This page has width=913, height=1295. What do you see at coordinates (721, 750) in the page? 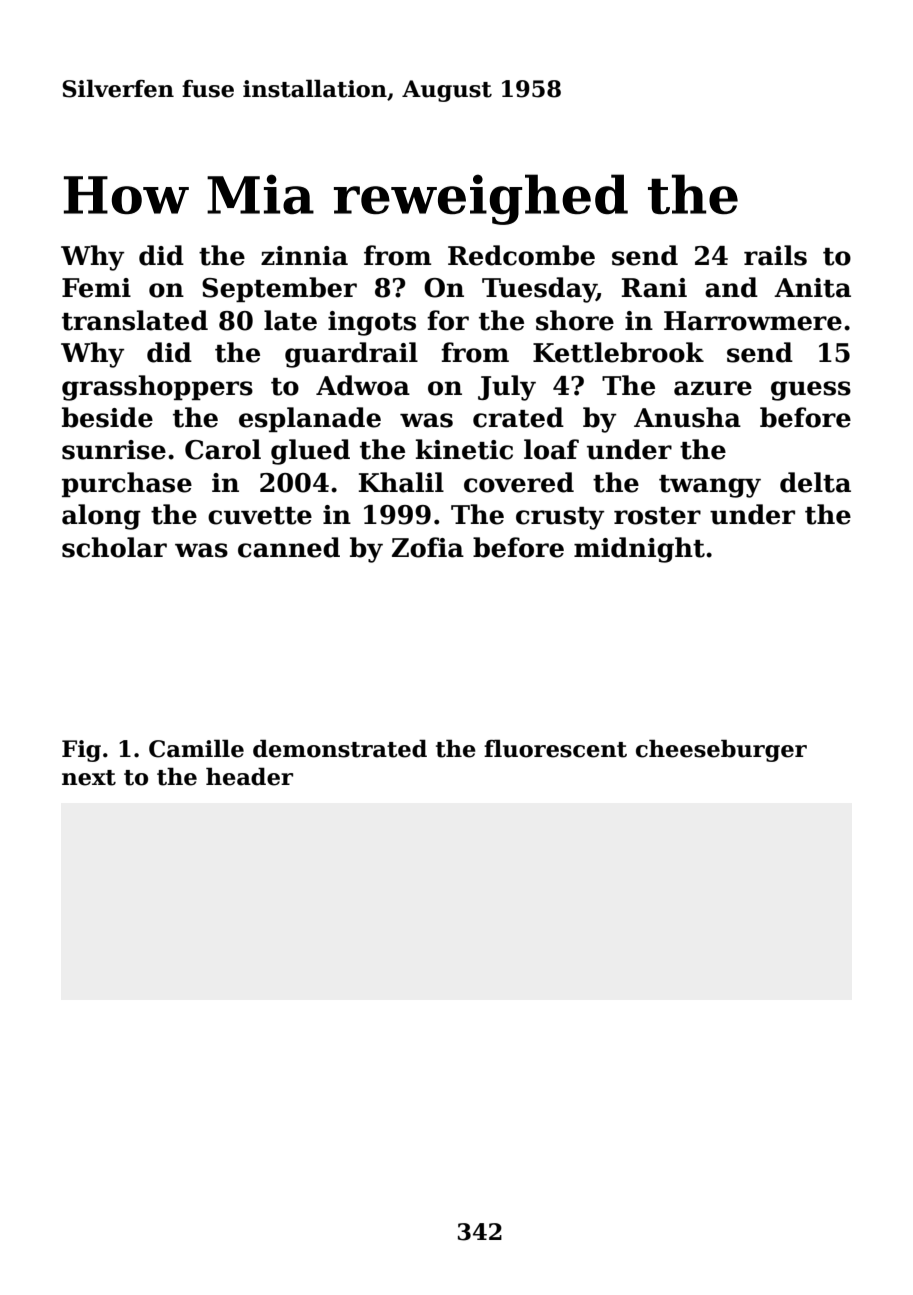
I see `cheeseburger` at bounding box center [721, 750].
